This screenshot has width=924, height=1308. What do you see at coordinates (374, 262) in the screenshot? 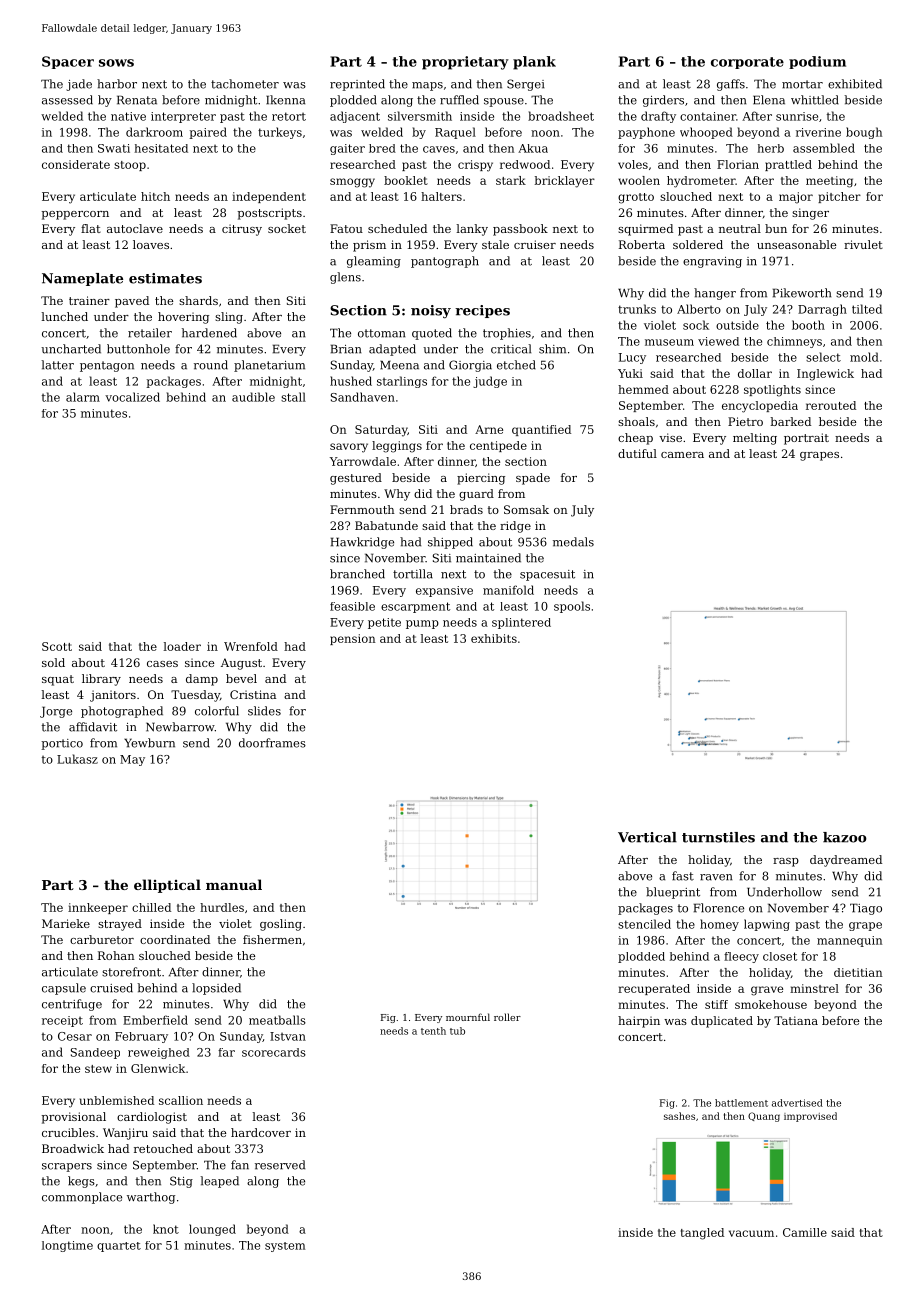
I see `gleaming` at bounding box center [374, 262].
